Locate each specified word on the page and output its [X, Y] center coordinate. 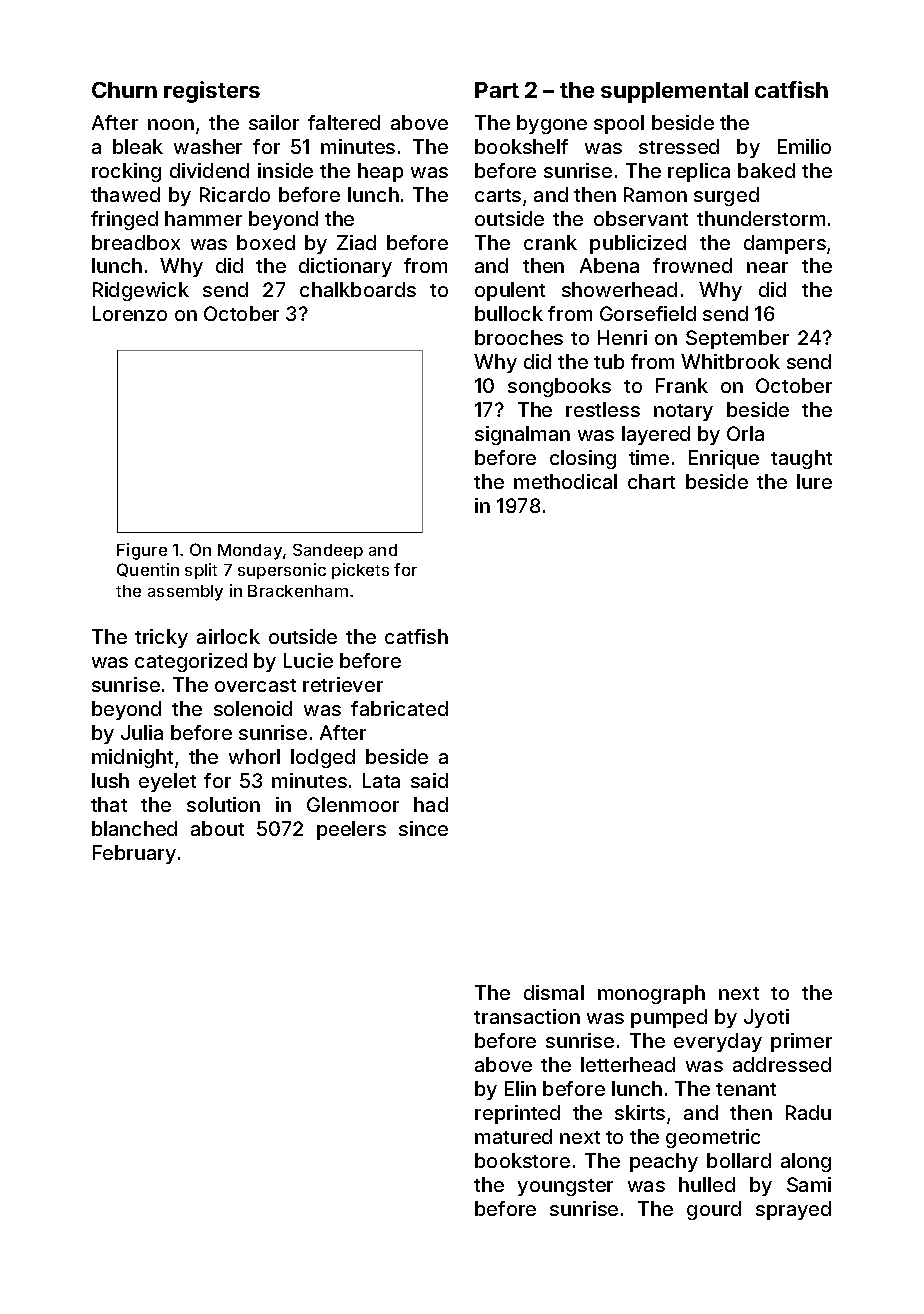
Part [497, 90]
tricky [161, 638]
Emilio [804, 146]
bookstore [522, 1160]
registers [212, 92]
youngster [565, 1187]
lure [814, 481]
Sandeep [328, 551]
